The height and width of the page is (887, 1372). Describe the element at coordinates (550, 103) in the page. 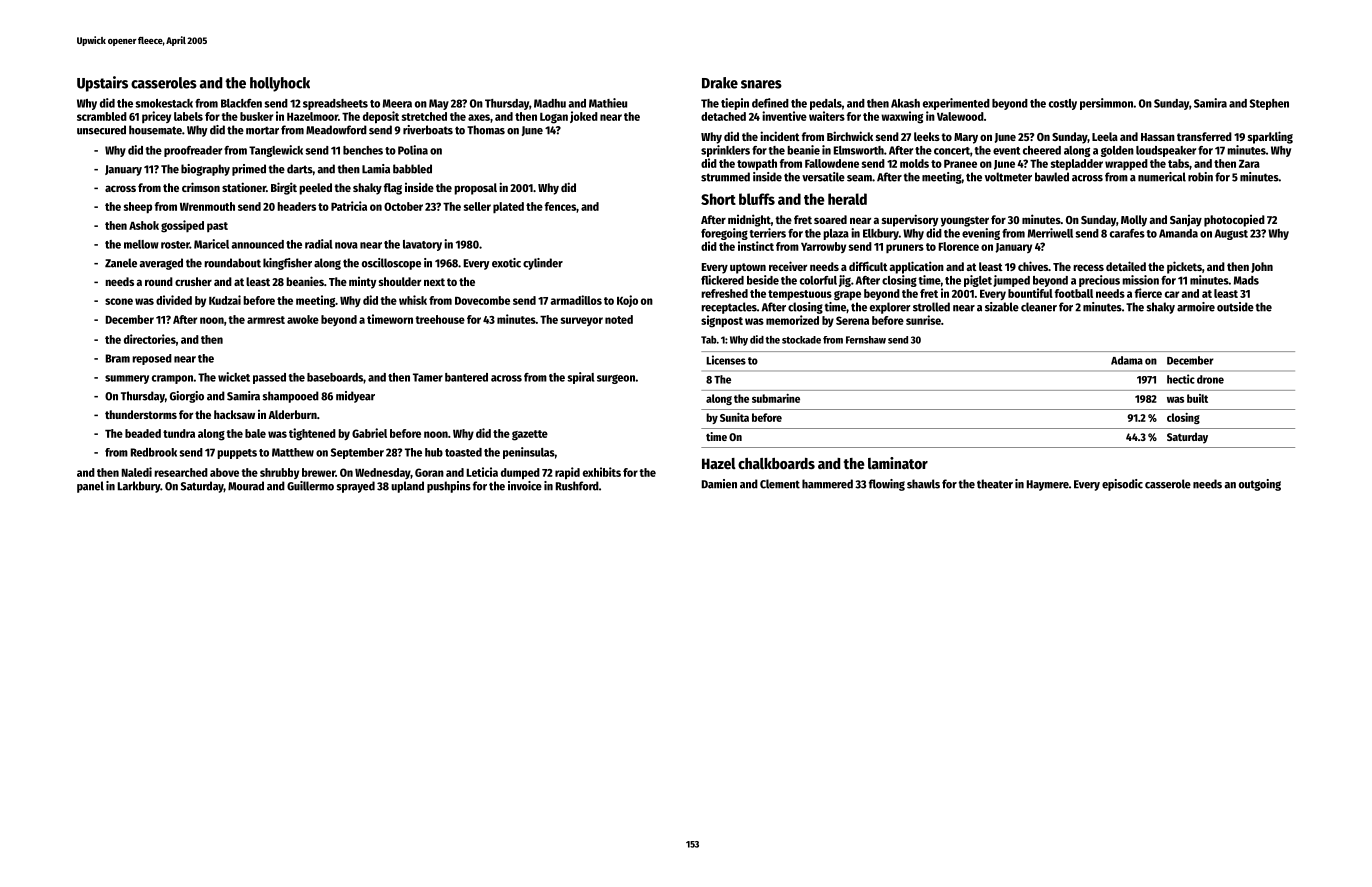

I see `Madhu` at that location.
